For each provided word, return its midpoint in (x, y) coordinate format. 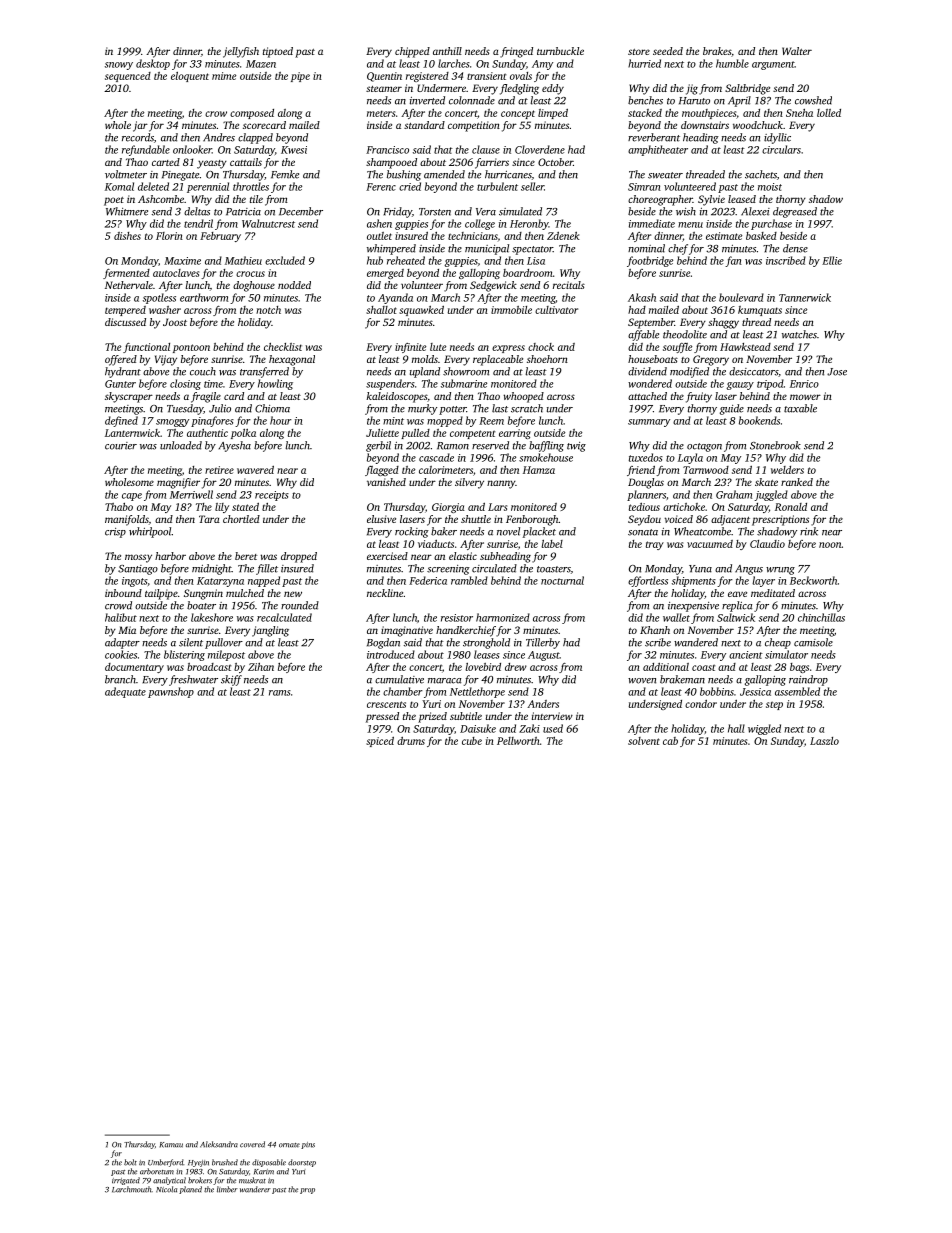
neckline (385, 593)
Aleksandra (219, 1144)
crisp (115, 533)
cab (670, 741)
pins (308, 1145)
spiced (380, 742)
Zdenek (563, 236)
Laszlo (824, 741)
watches (799, 334)
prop (307, 1191)
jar (140, 126)
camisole (813, 642)
